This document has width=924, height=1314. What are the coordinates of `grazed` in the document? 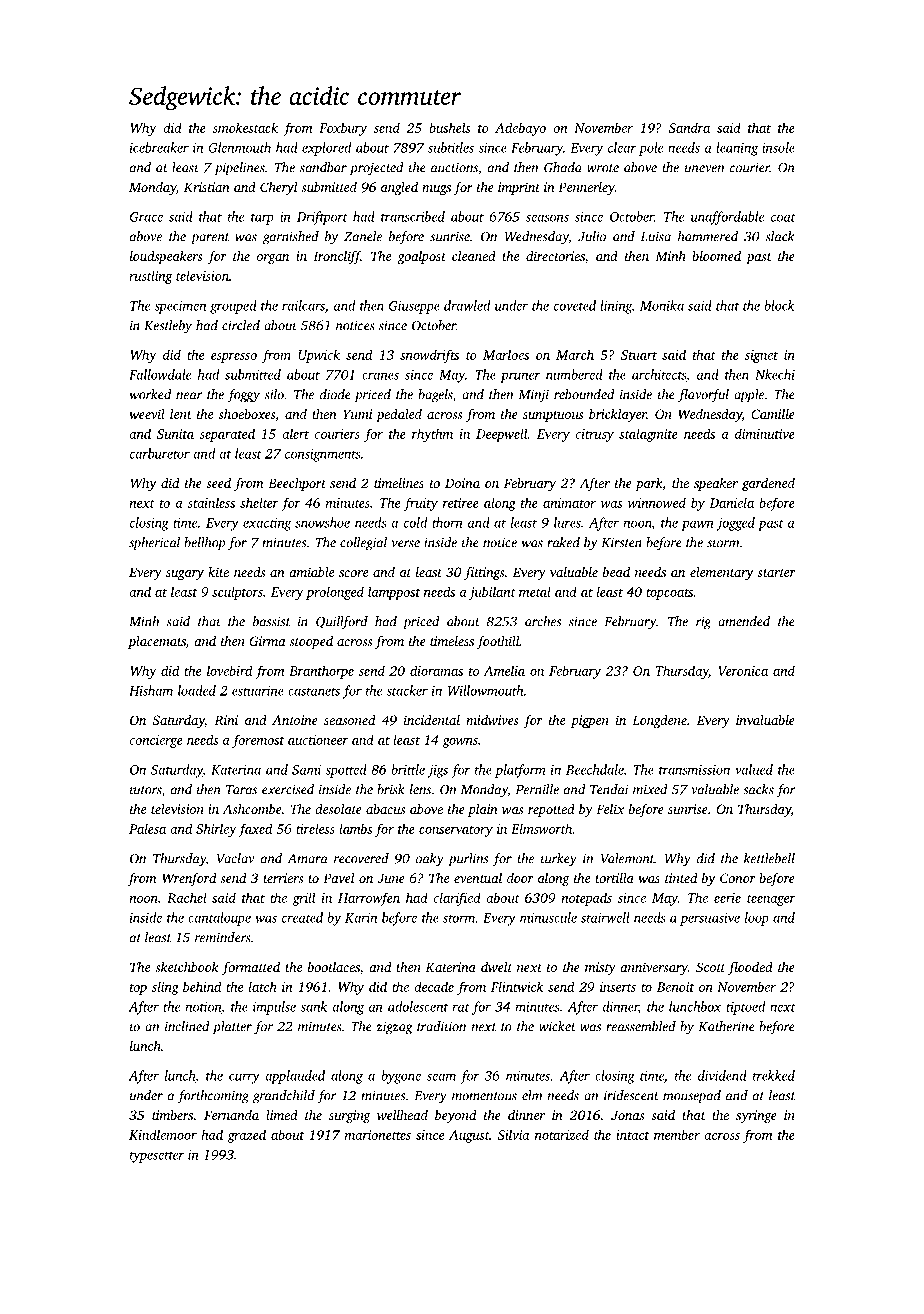 It's located at (246, 1136).
